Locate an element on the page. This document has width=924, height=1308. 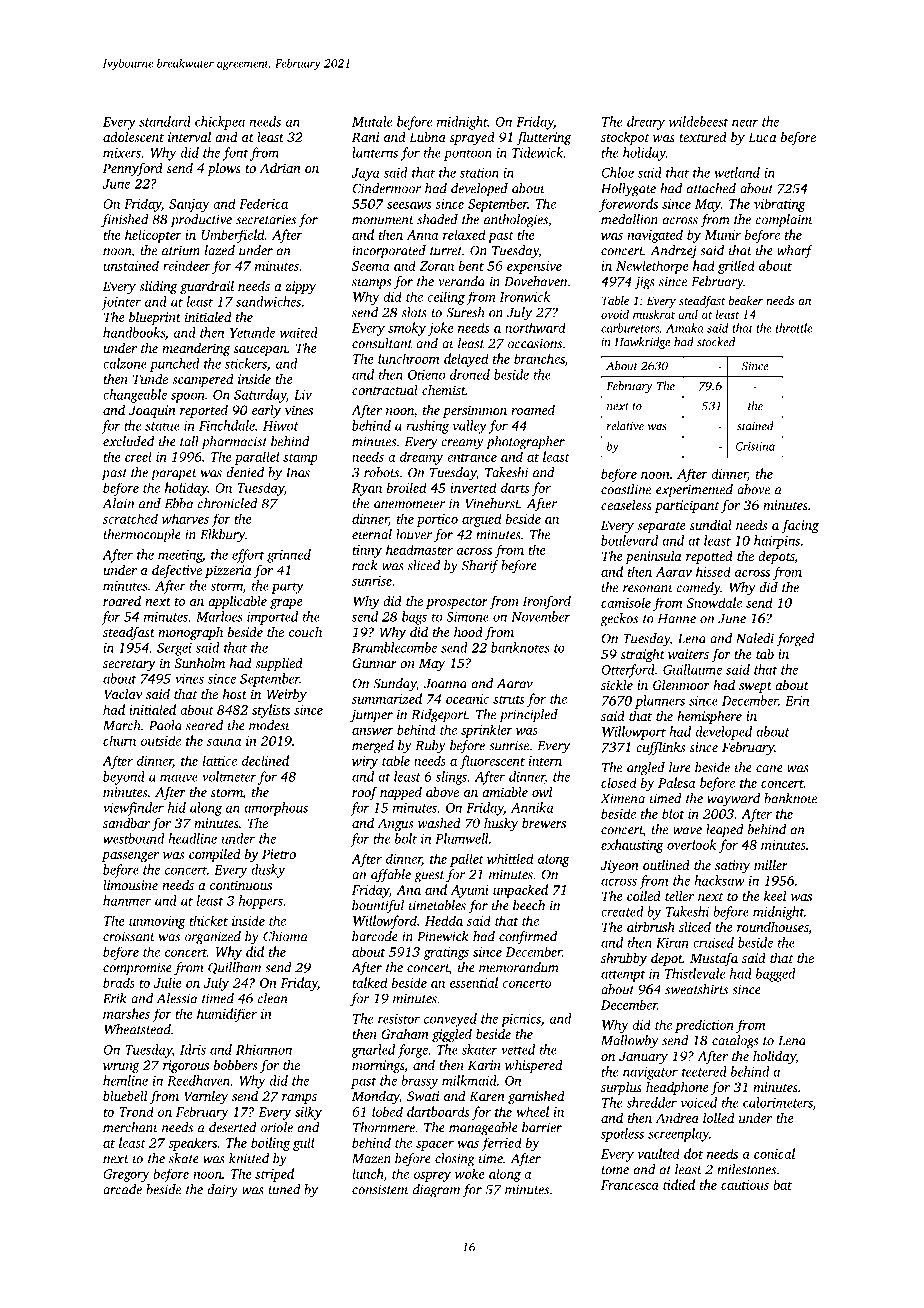
owl is located at coordinates (542, 792).
